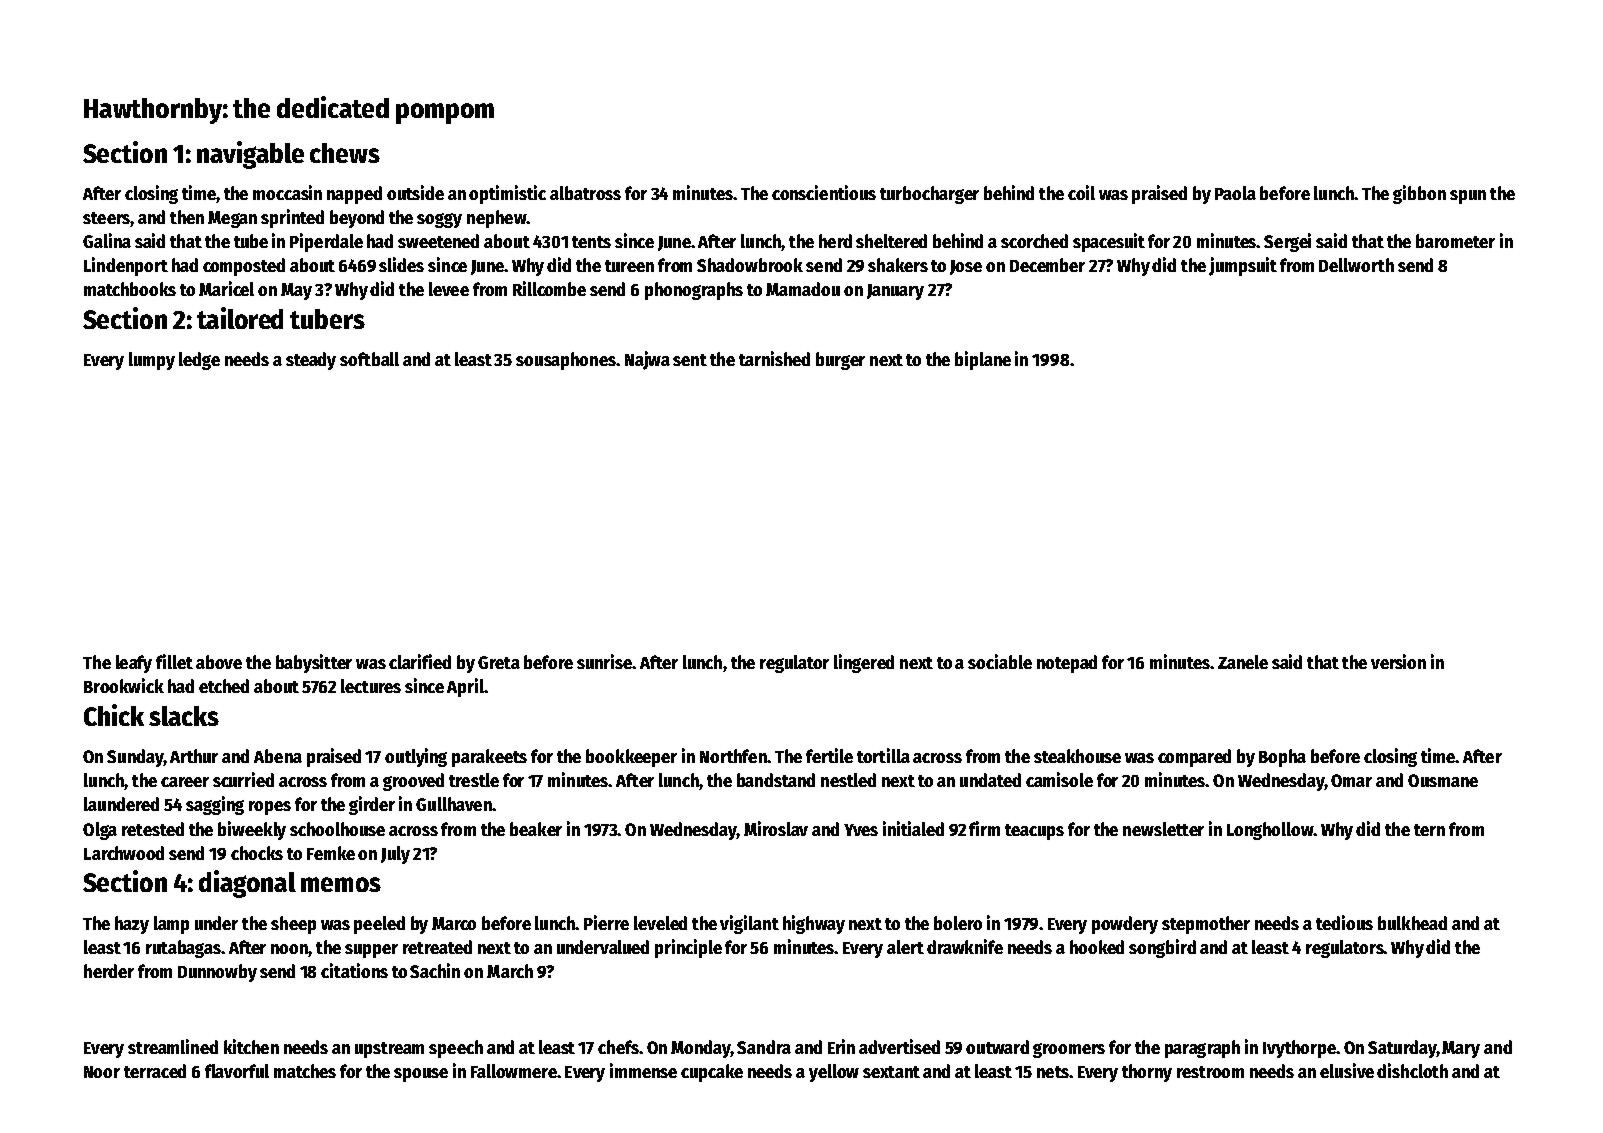 The height and width of the screenshot is (1133, 1603). Describe the element at coordinates (237, 1071) in the screenshot. I see `flavorful` at that location.
